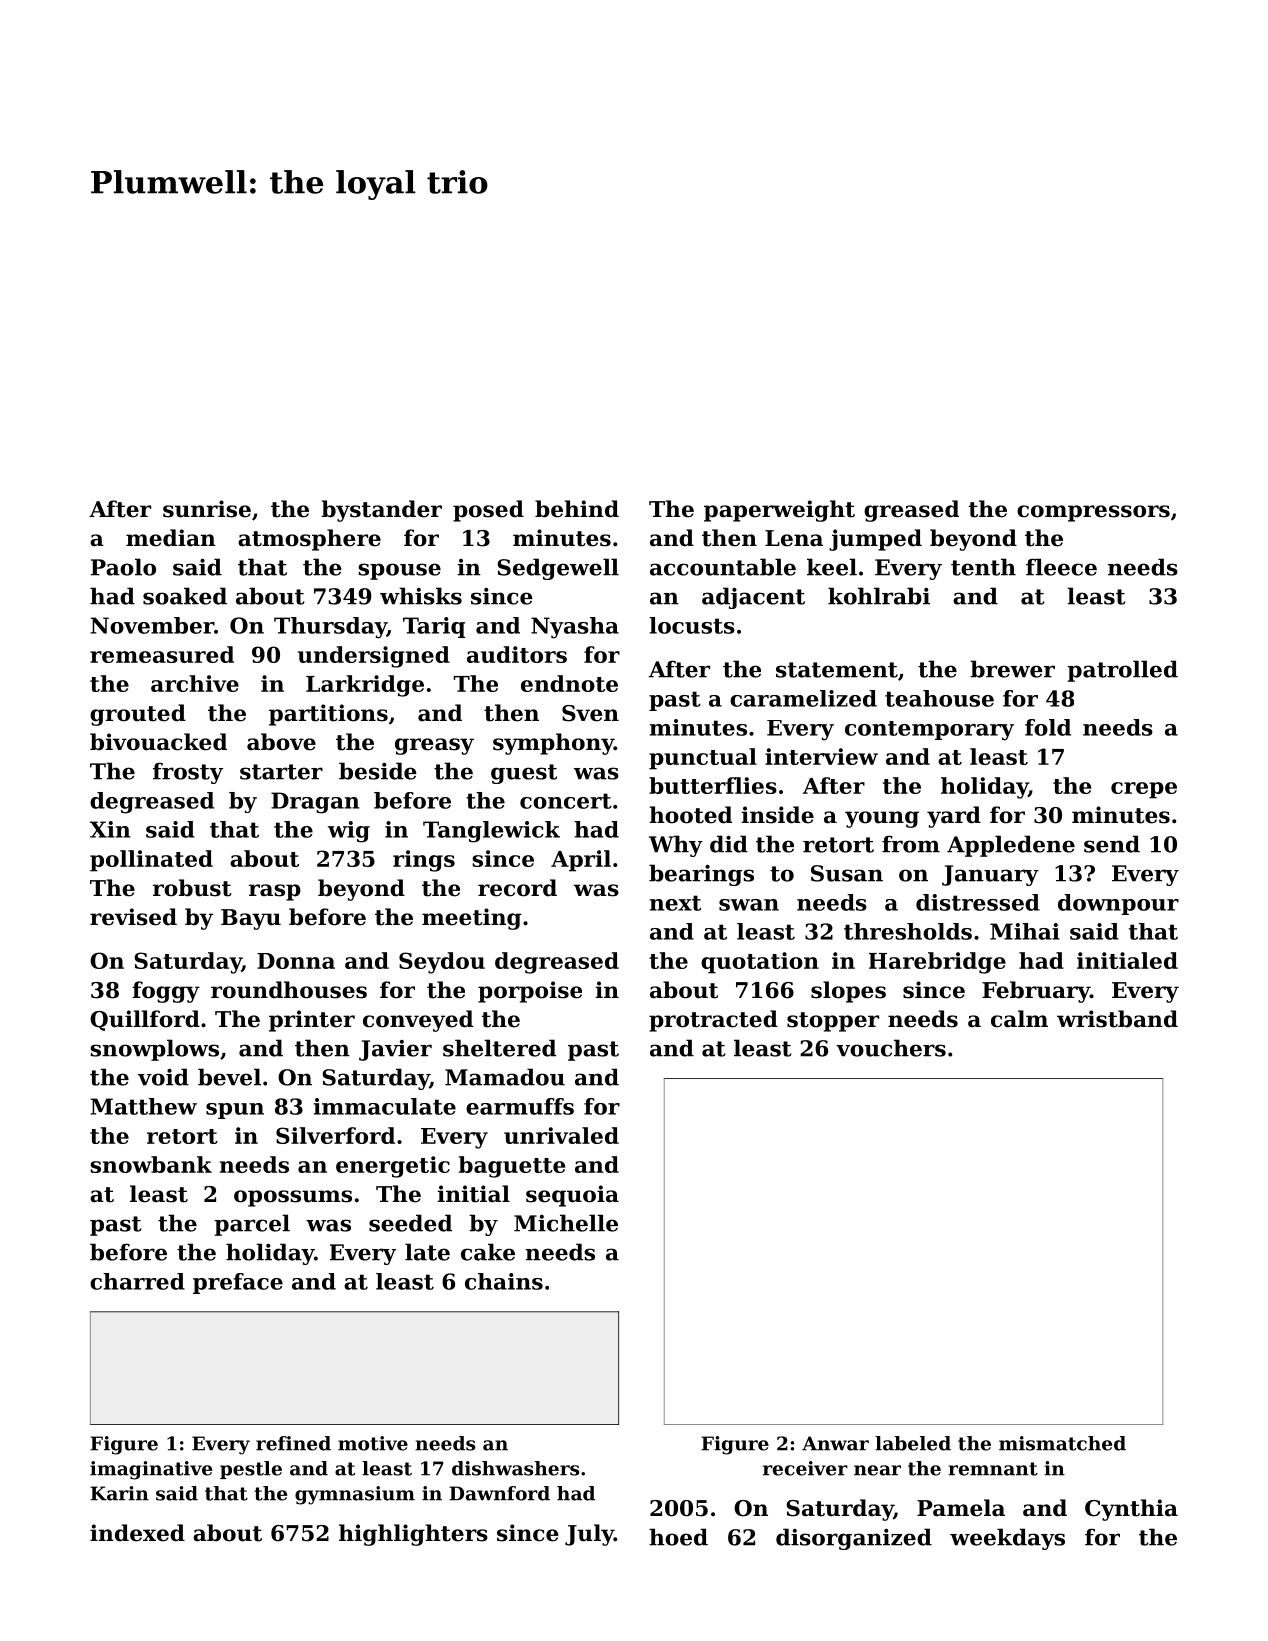 The height and width of the screenshot is (1641, 1268). Describe the element at coordinates (891, 1048) in the screenshot. I see `vouchers` at that location.
